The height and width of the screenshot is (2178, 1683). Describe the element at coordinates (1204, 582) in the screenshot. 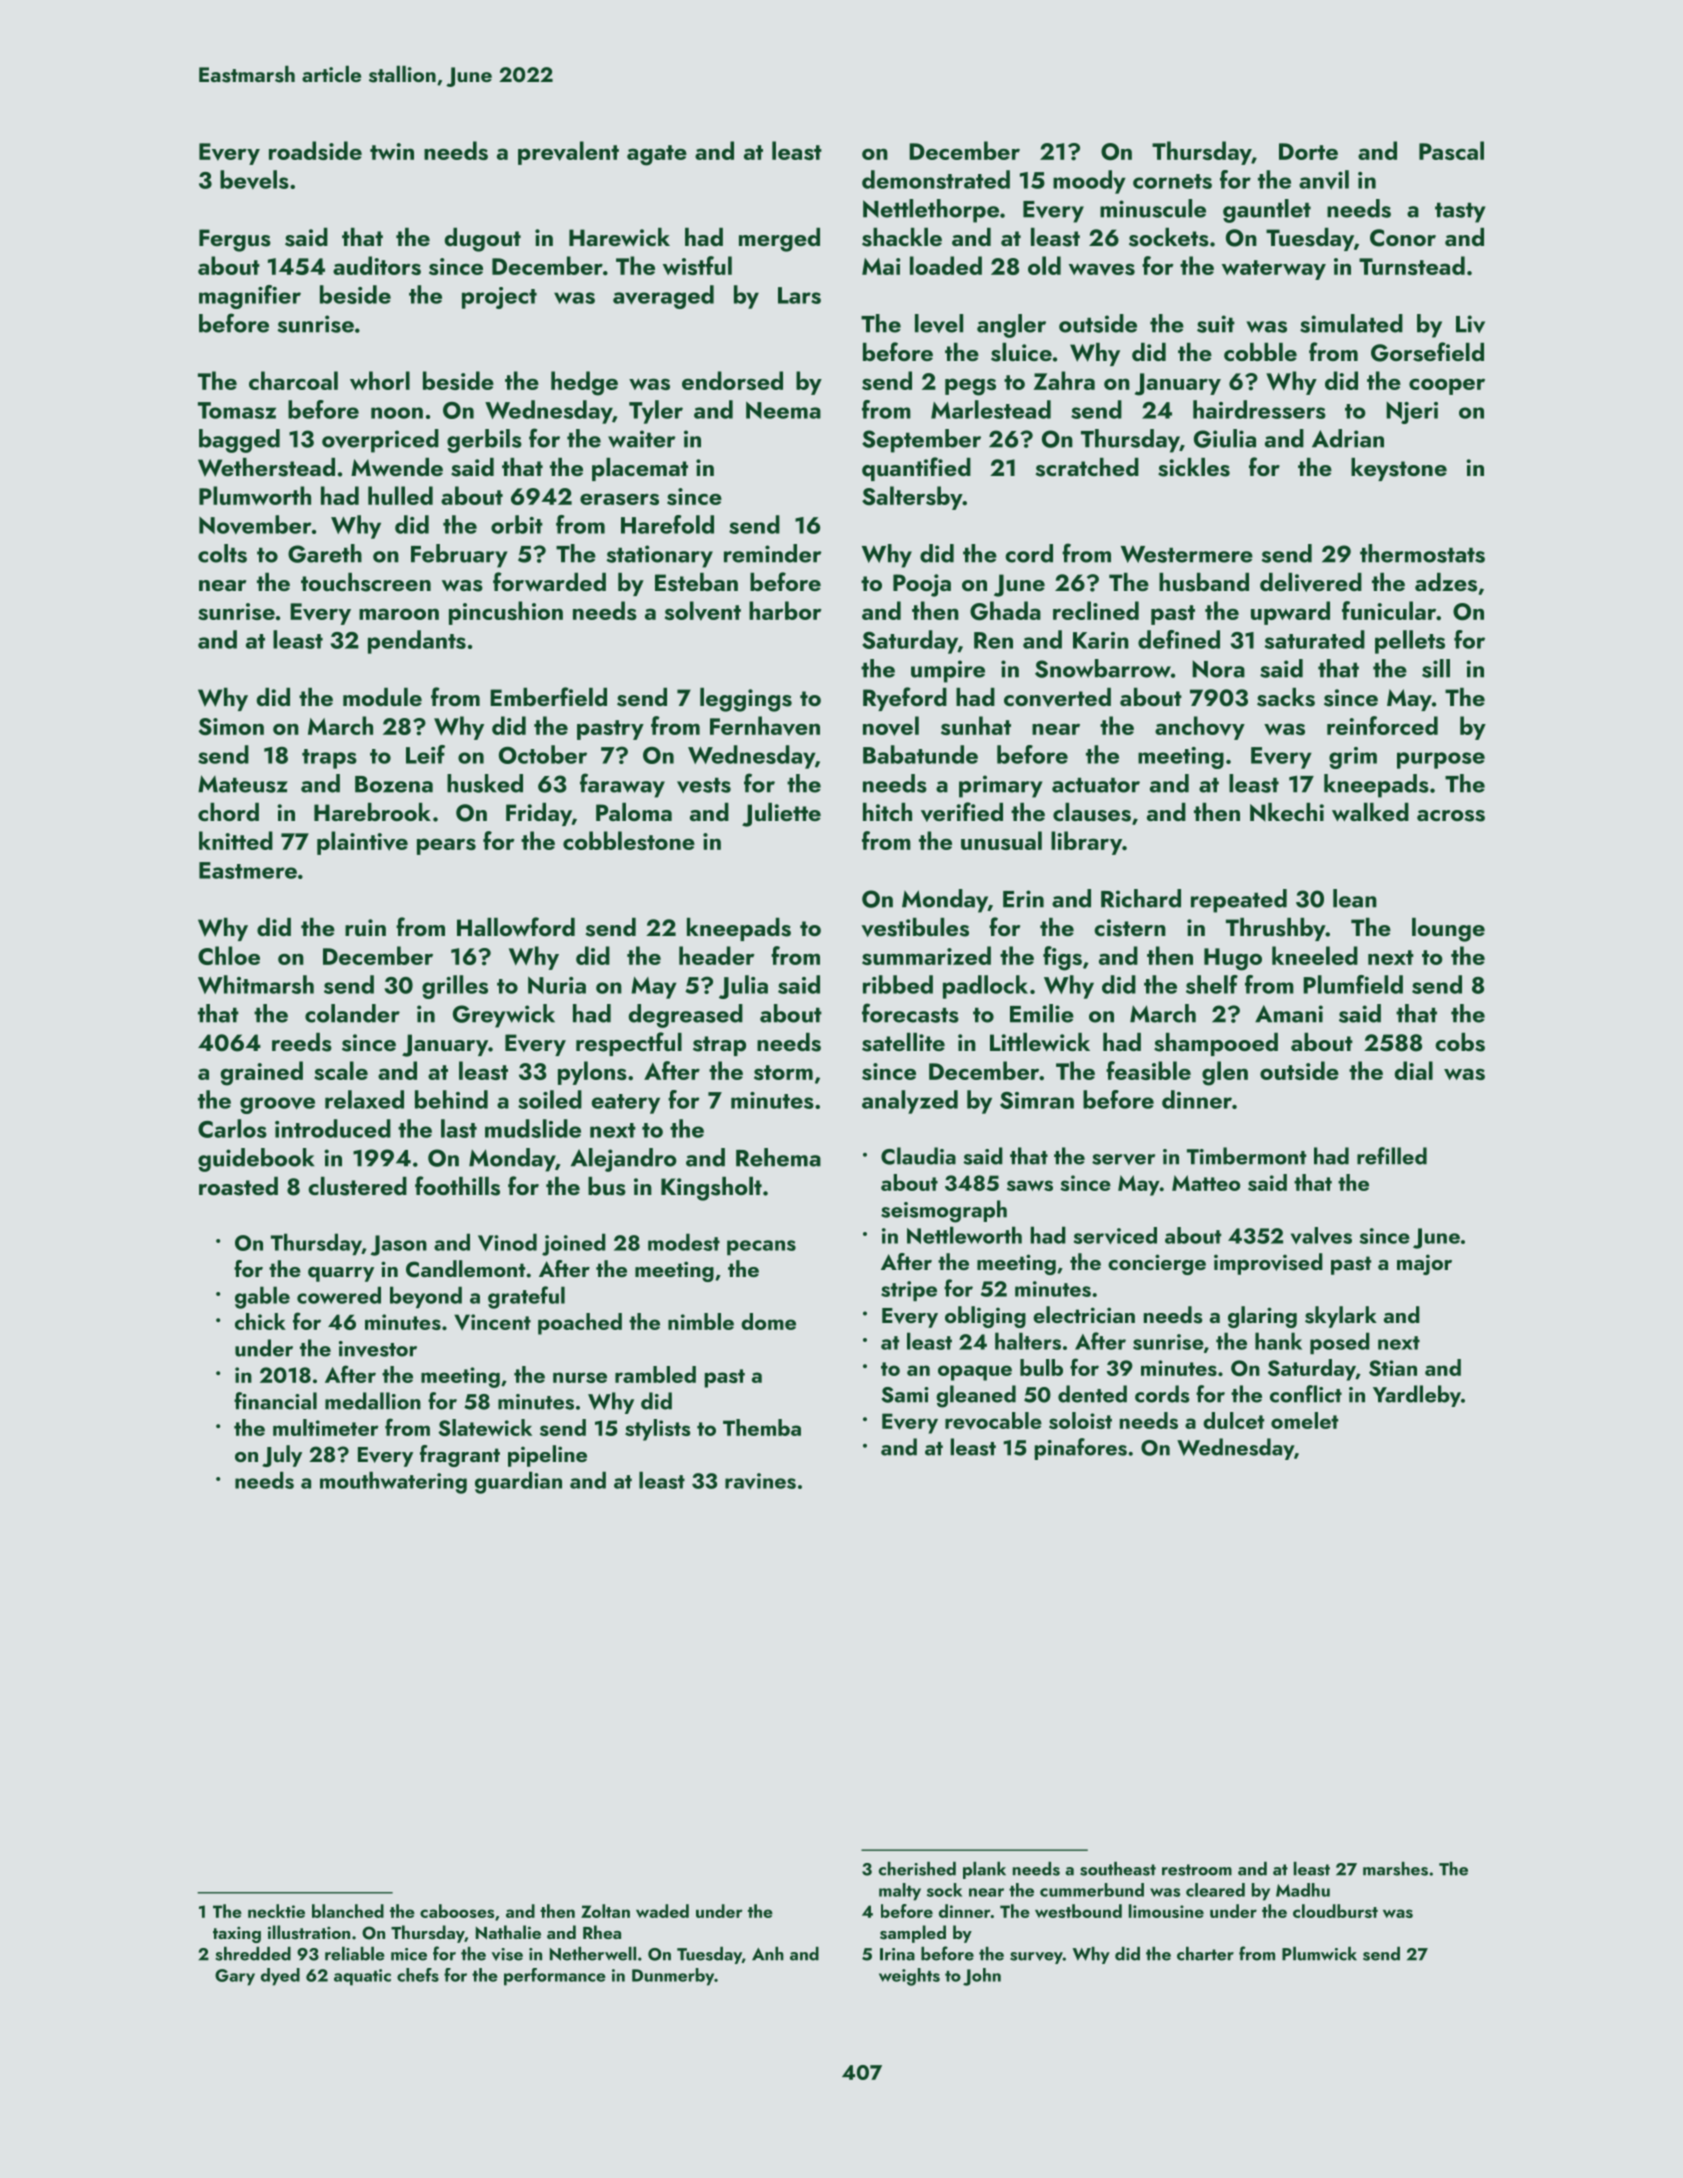

I see `husband` at that location.
